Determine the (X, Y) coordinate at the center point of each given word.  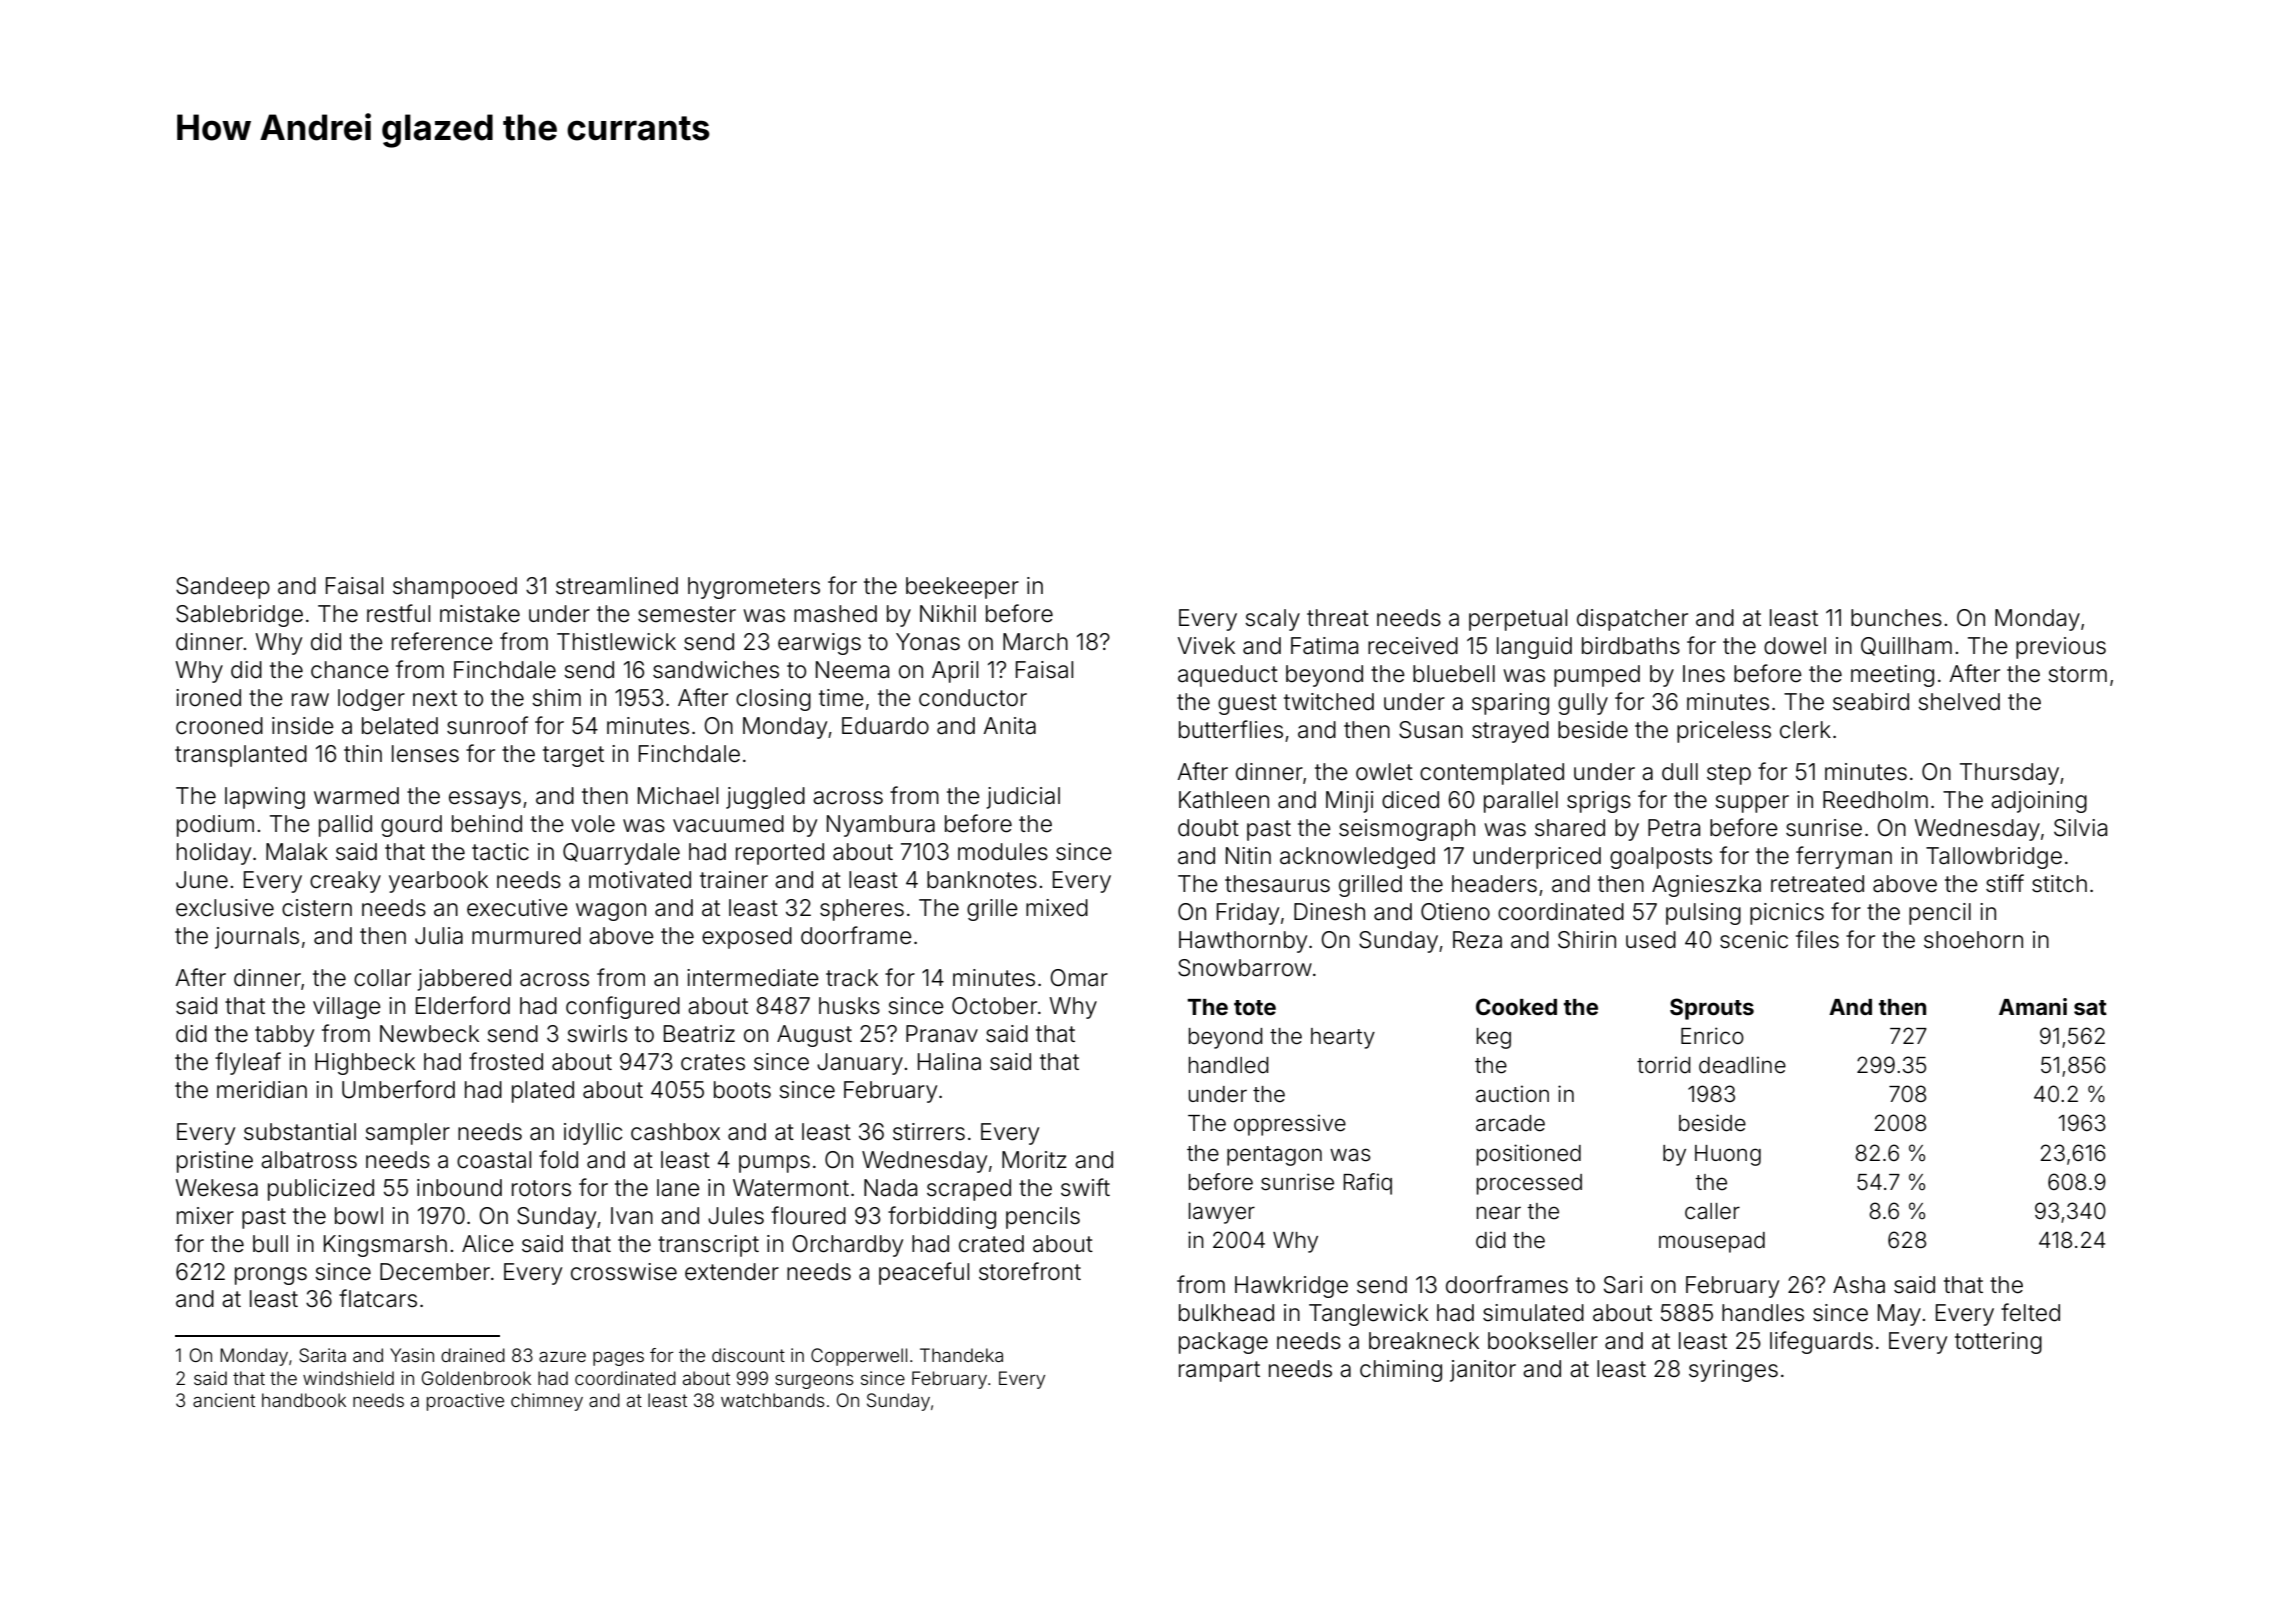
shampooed (455, 588)
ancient (224, 1400)
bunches (1896, 618)
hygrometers (754, 588)
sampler (407, 1134)
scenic (1754, 940)
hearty (1343, 1038)
